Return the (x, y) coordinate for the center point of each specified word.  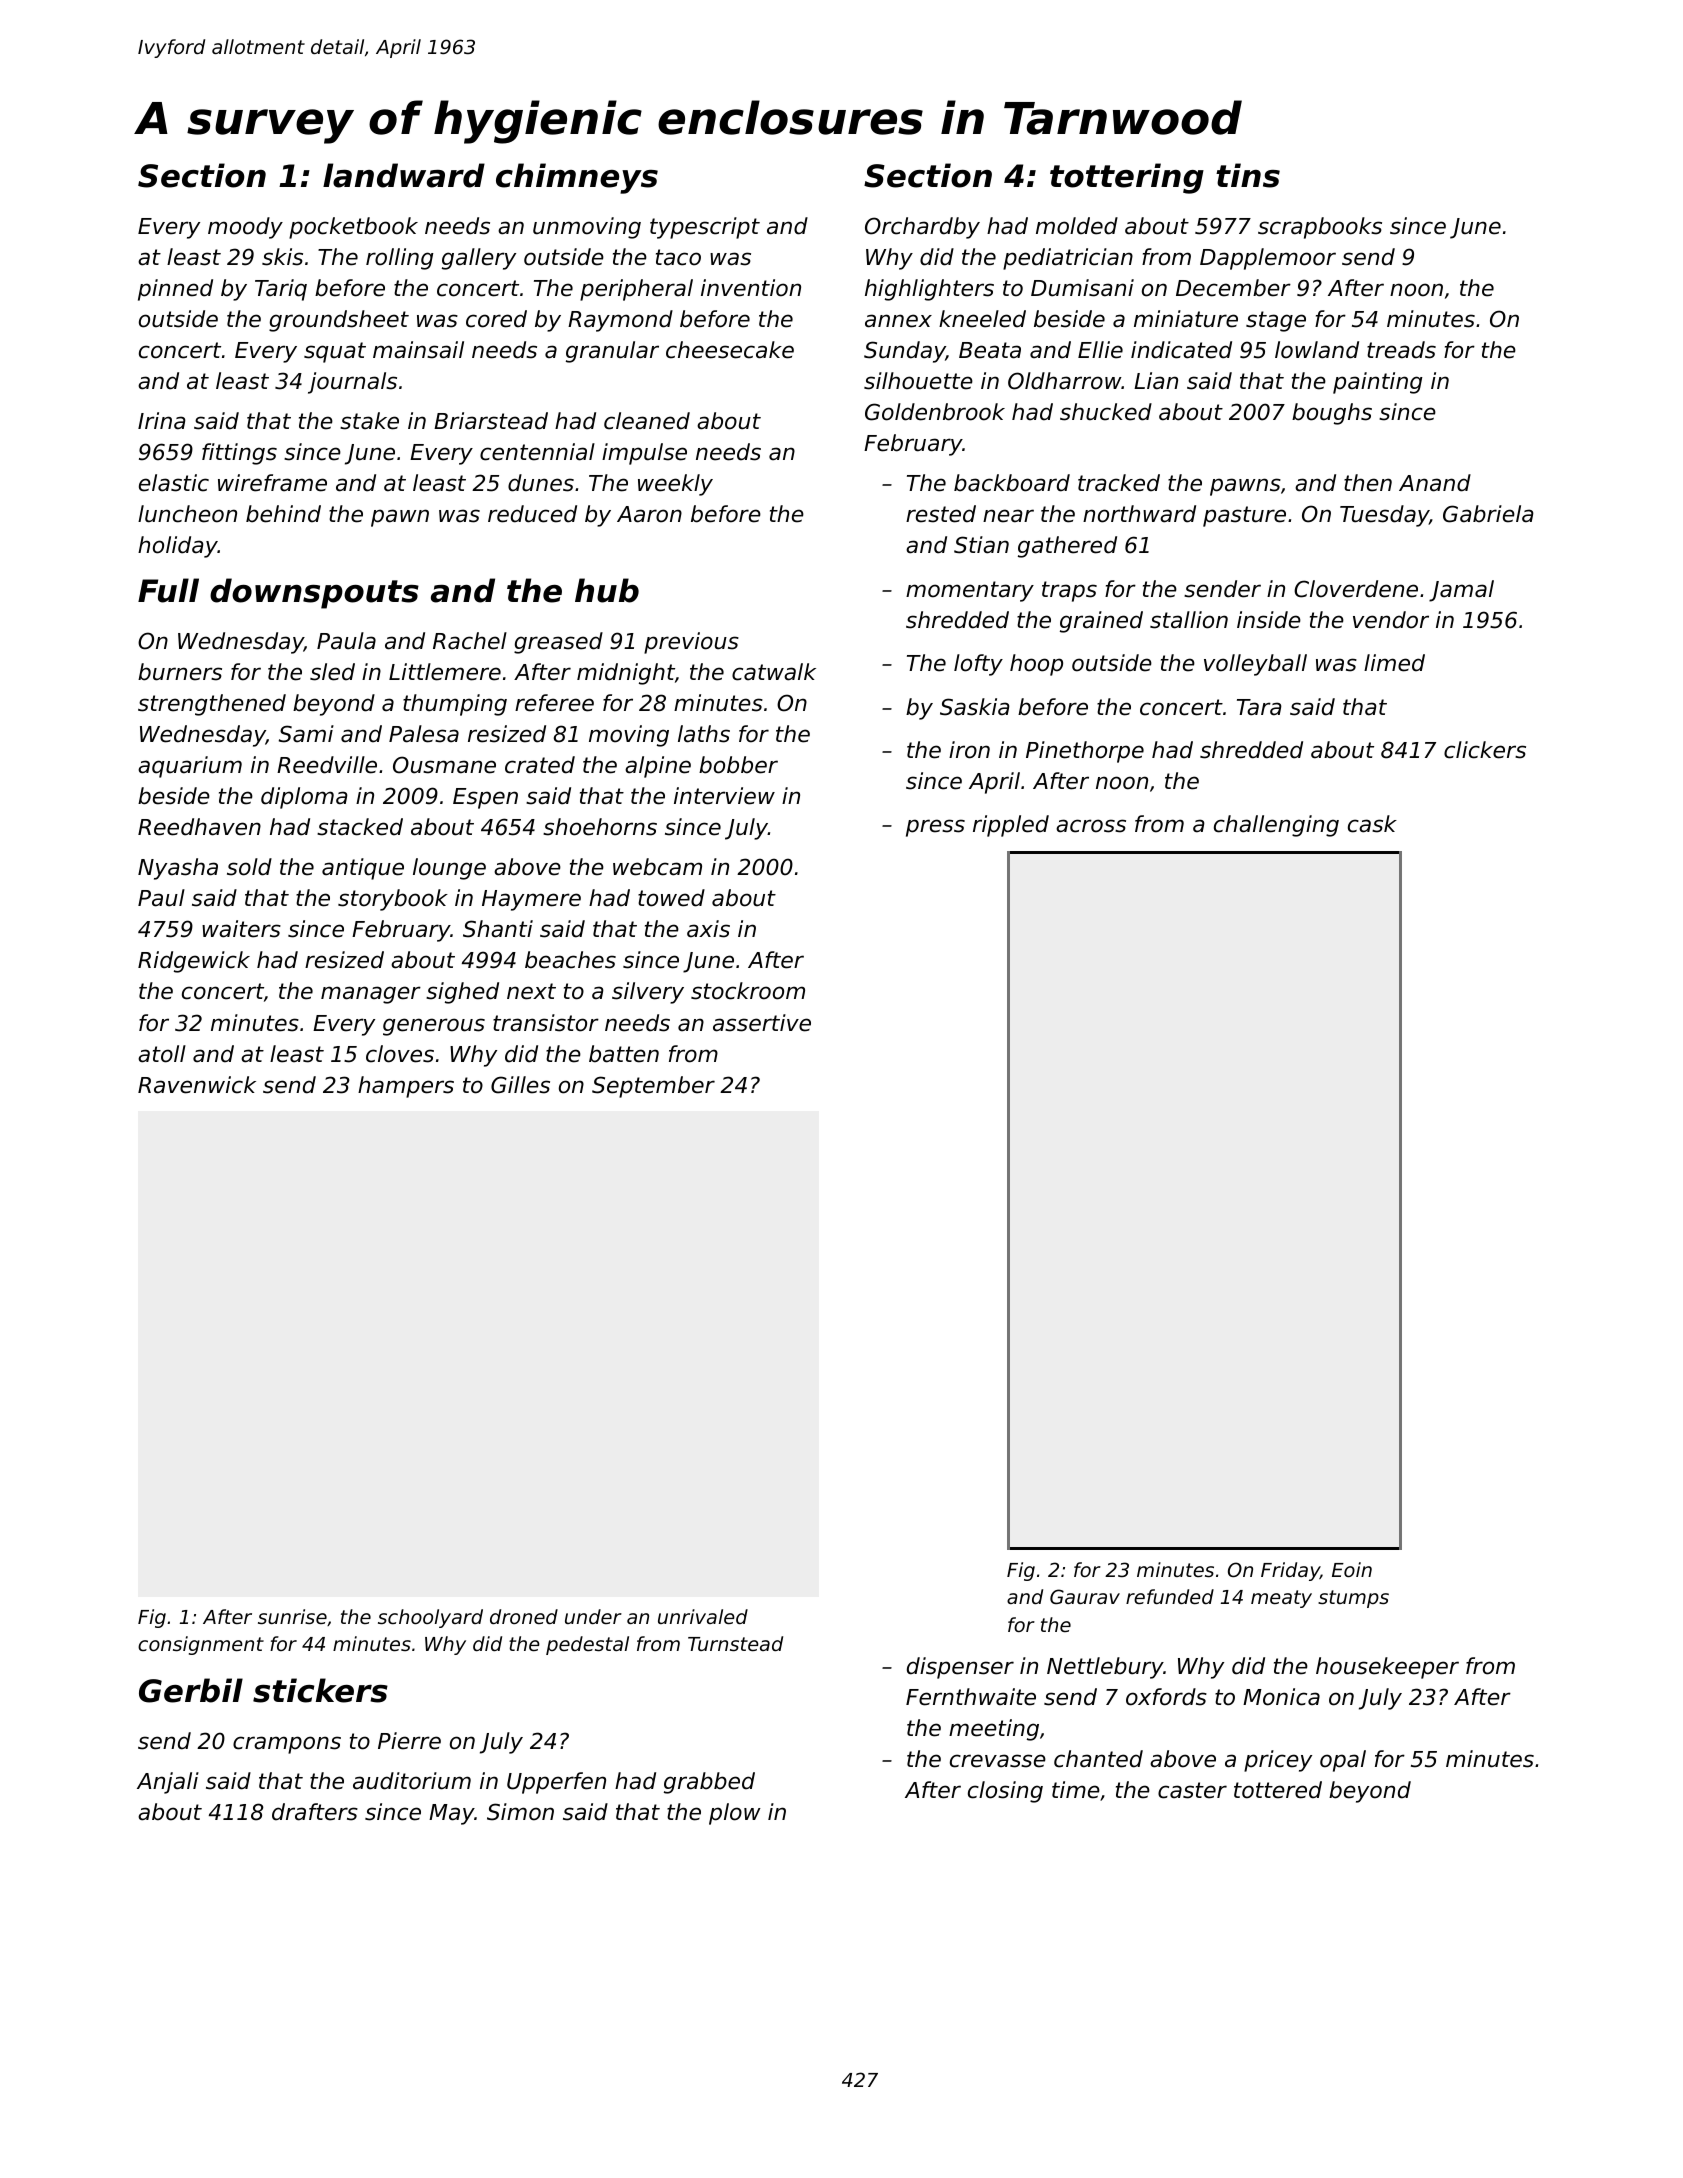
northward (1139, 514)
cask (1372, 824)
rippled (1011, 826)
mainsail (418, 350)
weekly (675, 485)
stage (1276, 321)
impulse (644, 454)
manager (371, 995)
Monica (1281, 1697)
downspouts (314, 593)
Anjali (168, 1783)
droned (524, 1616)
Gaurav (1085, 1596)
